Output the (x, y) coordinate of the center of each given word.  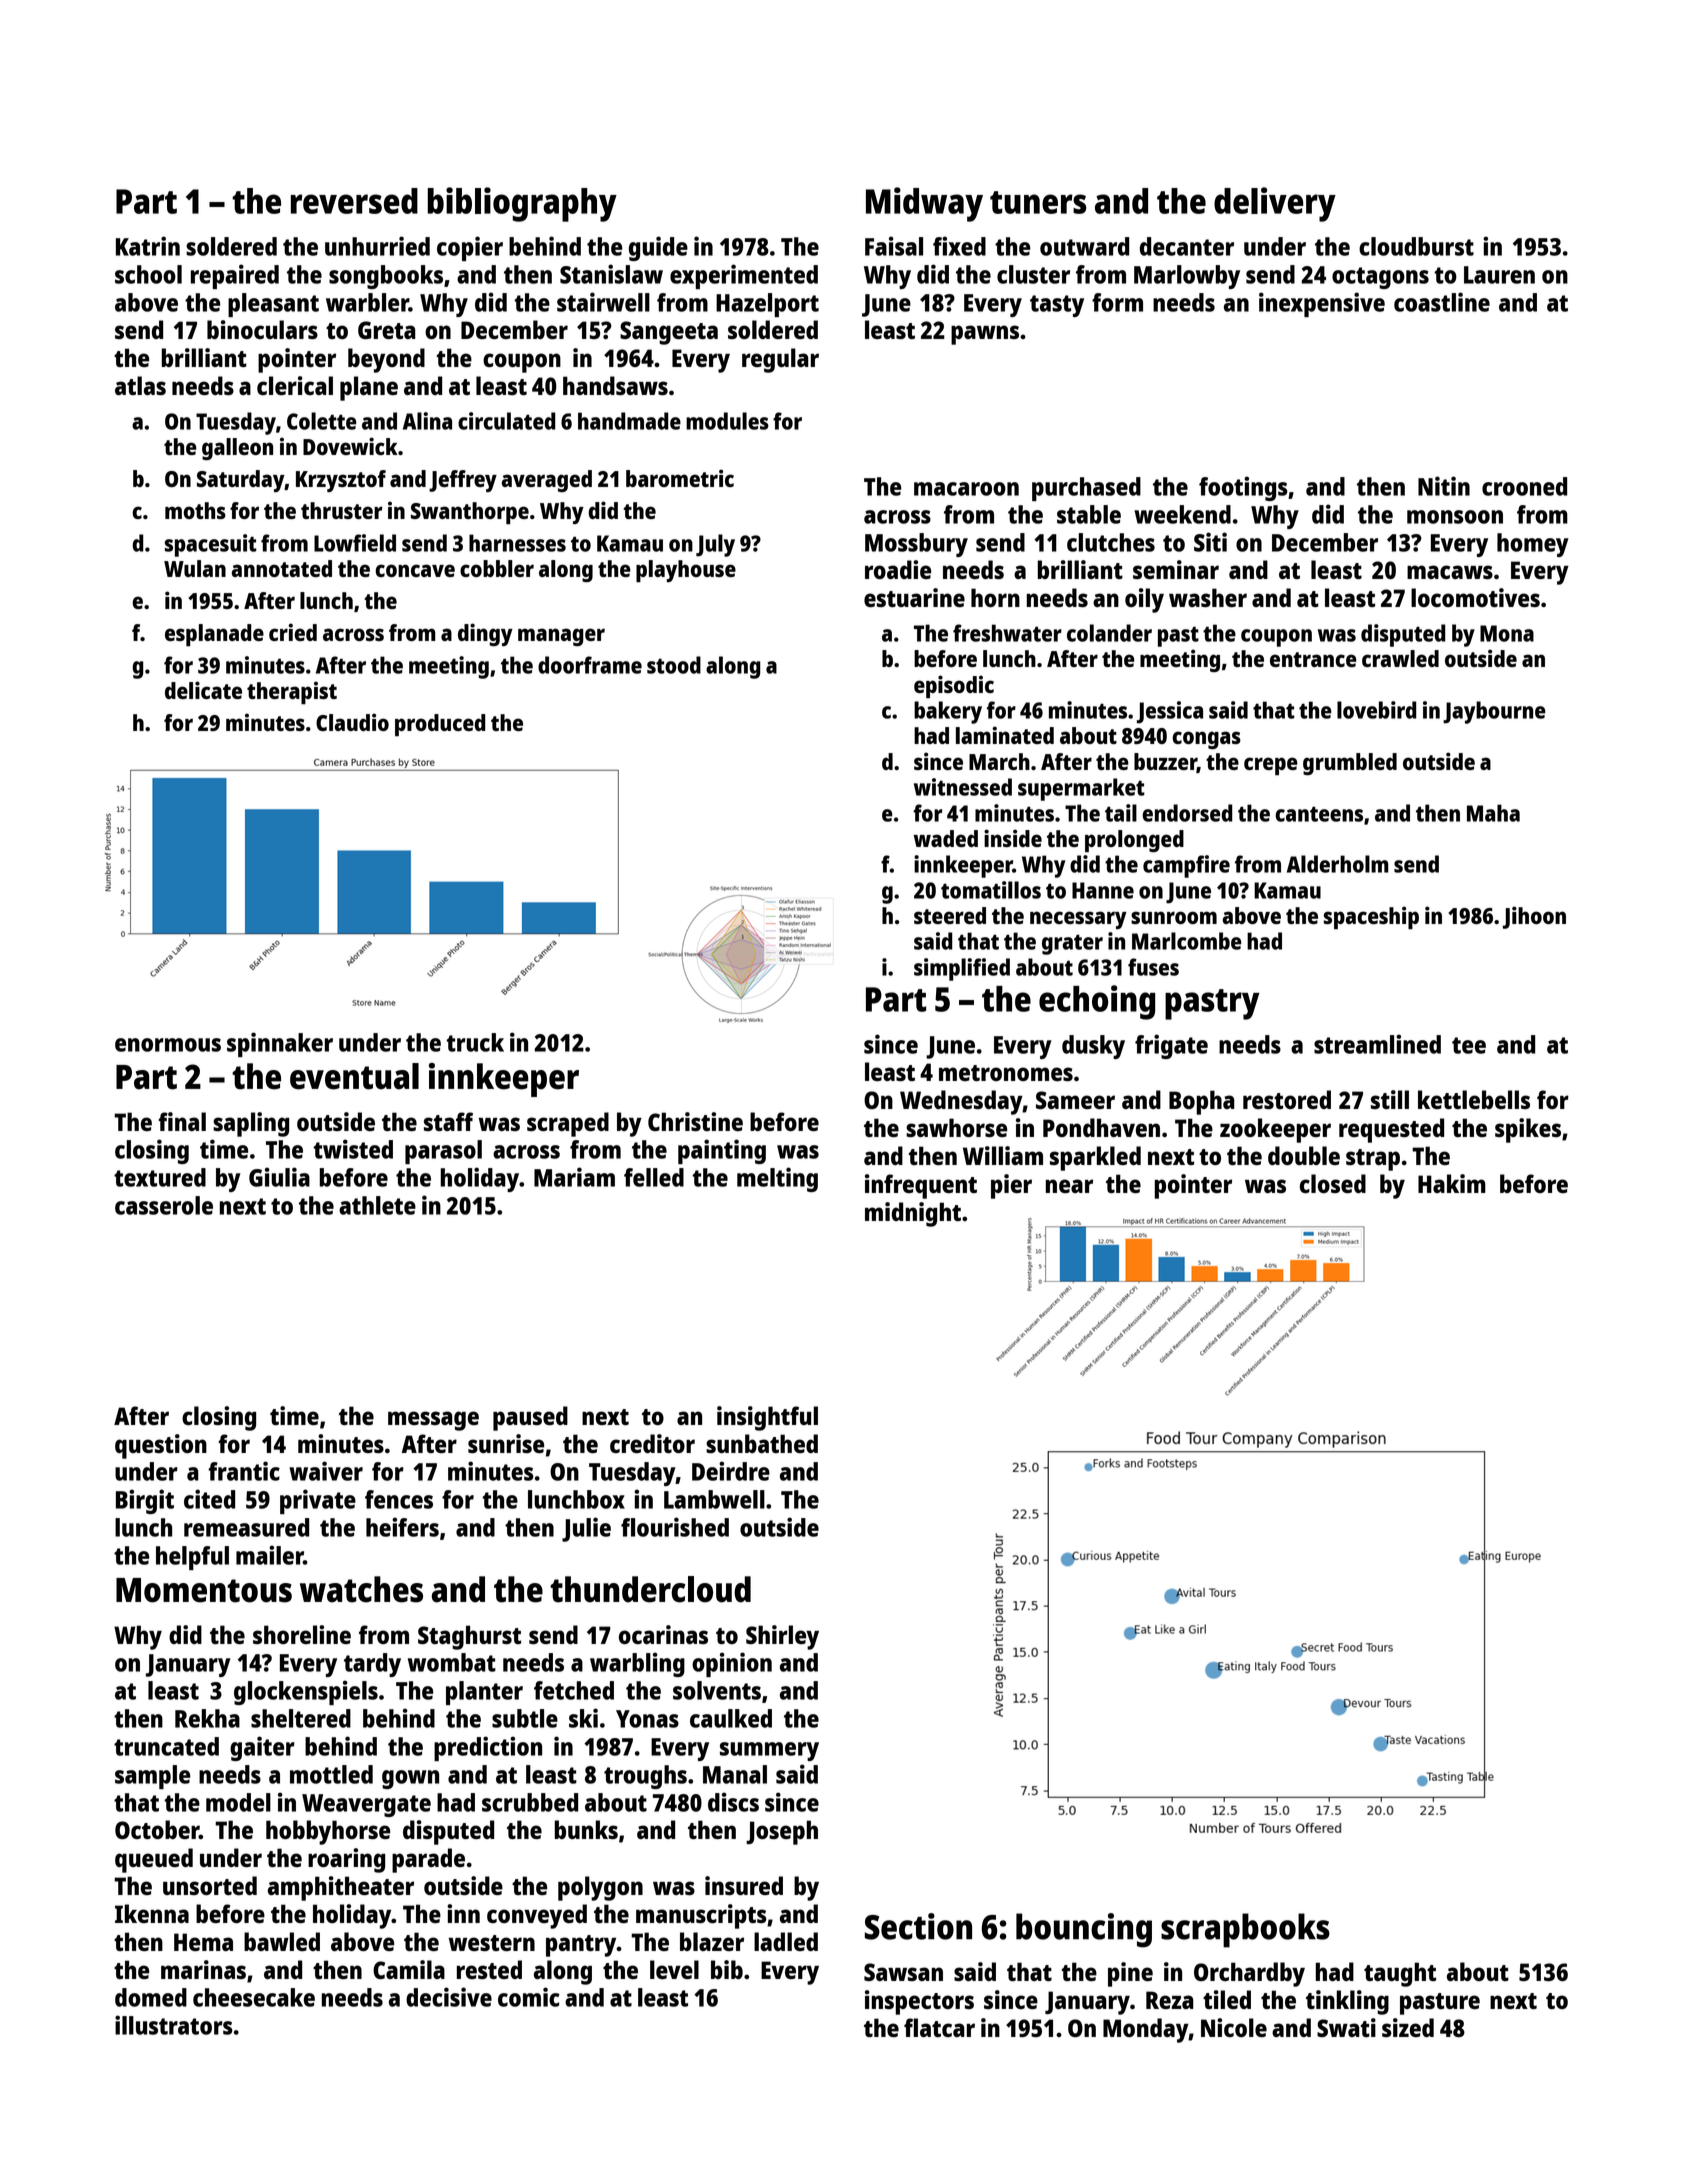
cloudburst (1416, 246)
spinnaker (280, 1044)
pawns (985, 335)
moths (195, 510)
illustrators (174, 2025)
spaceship (1371, 917)
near (1069, 1186)
